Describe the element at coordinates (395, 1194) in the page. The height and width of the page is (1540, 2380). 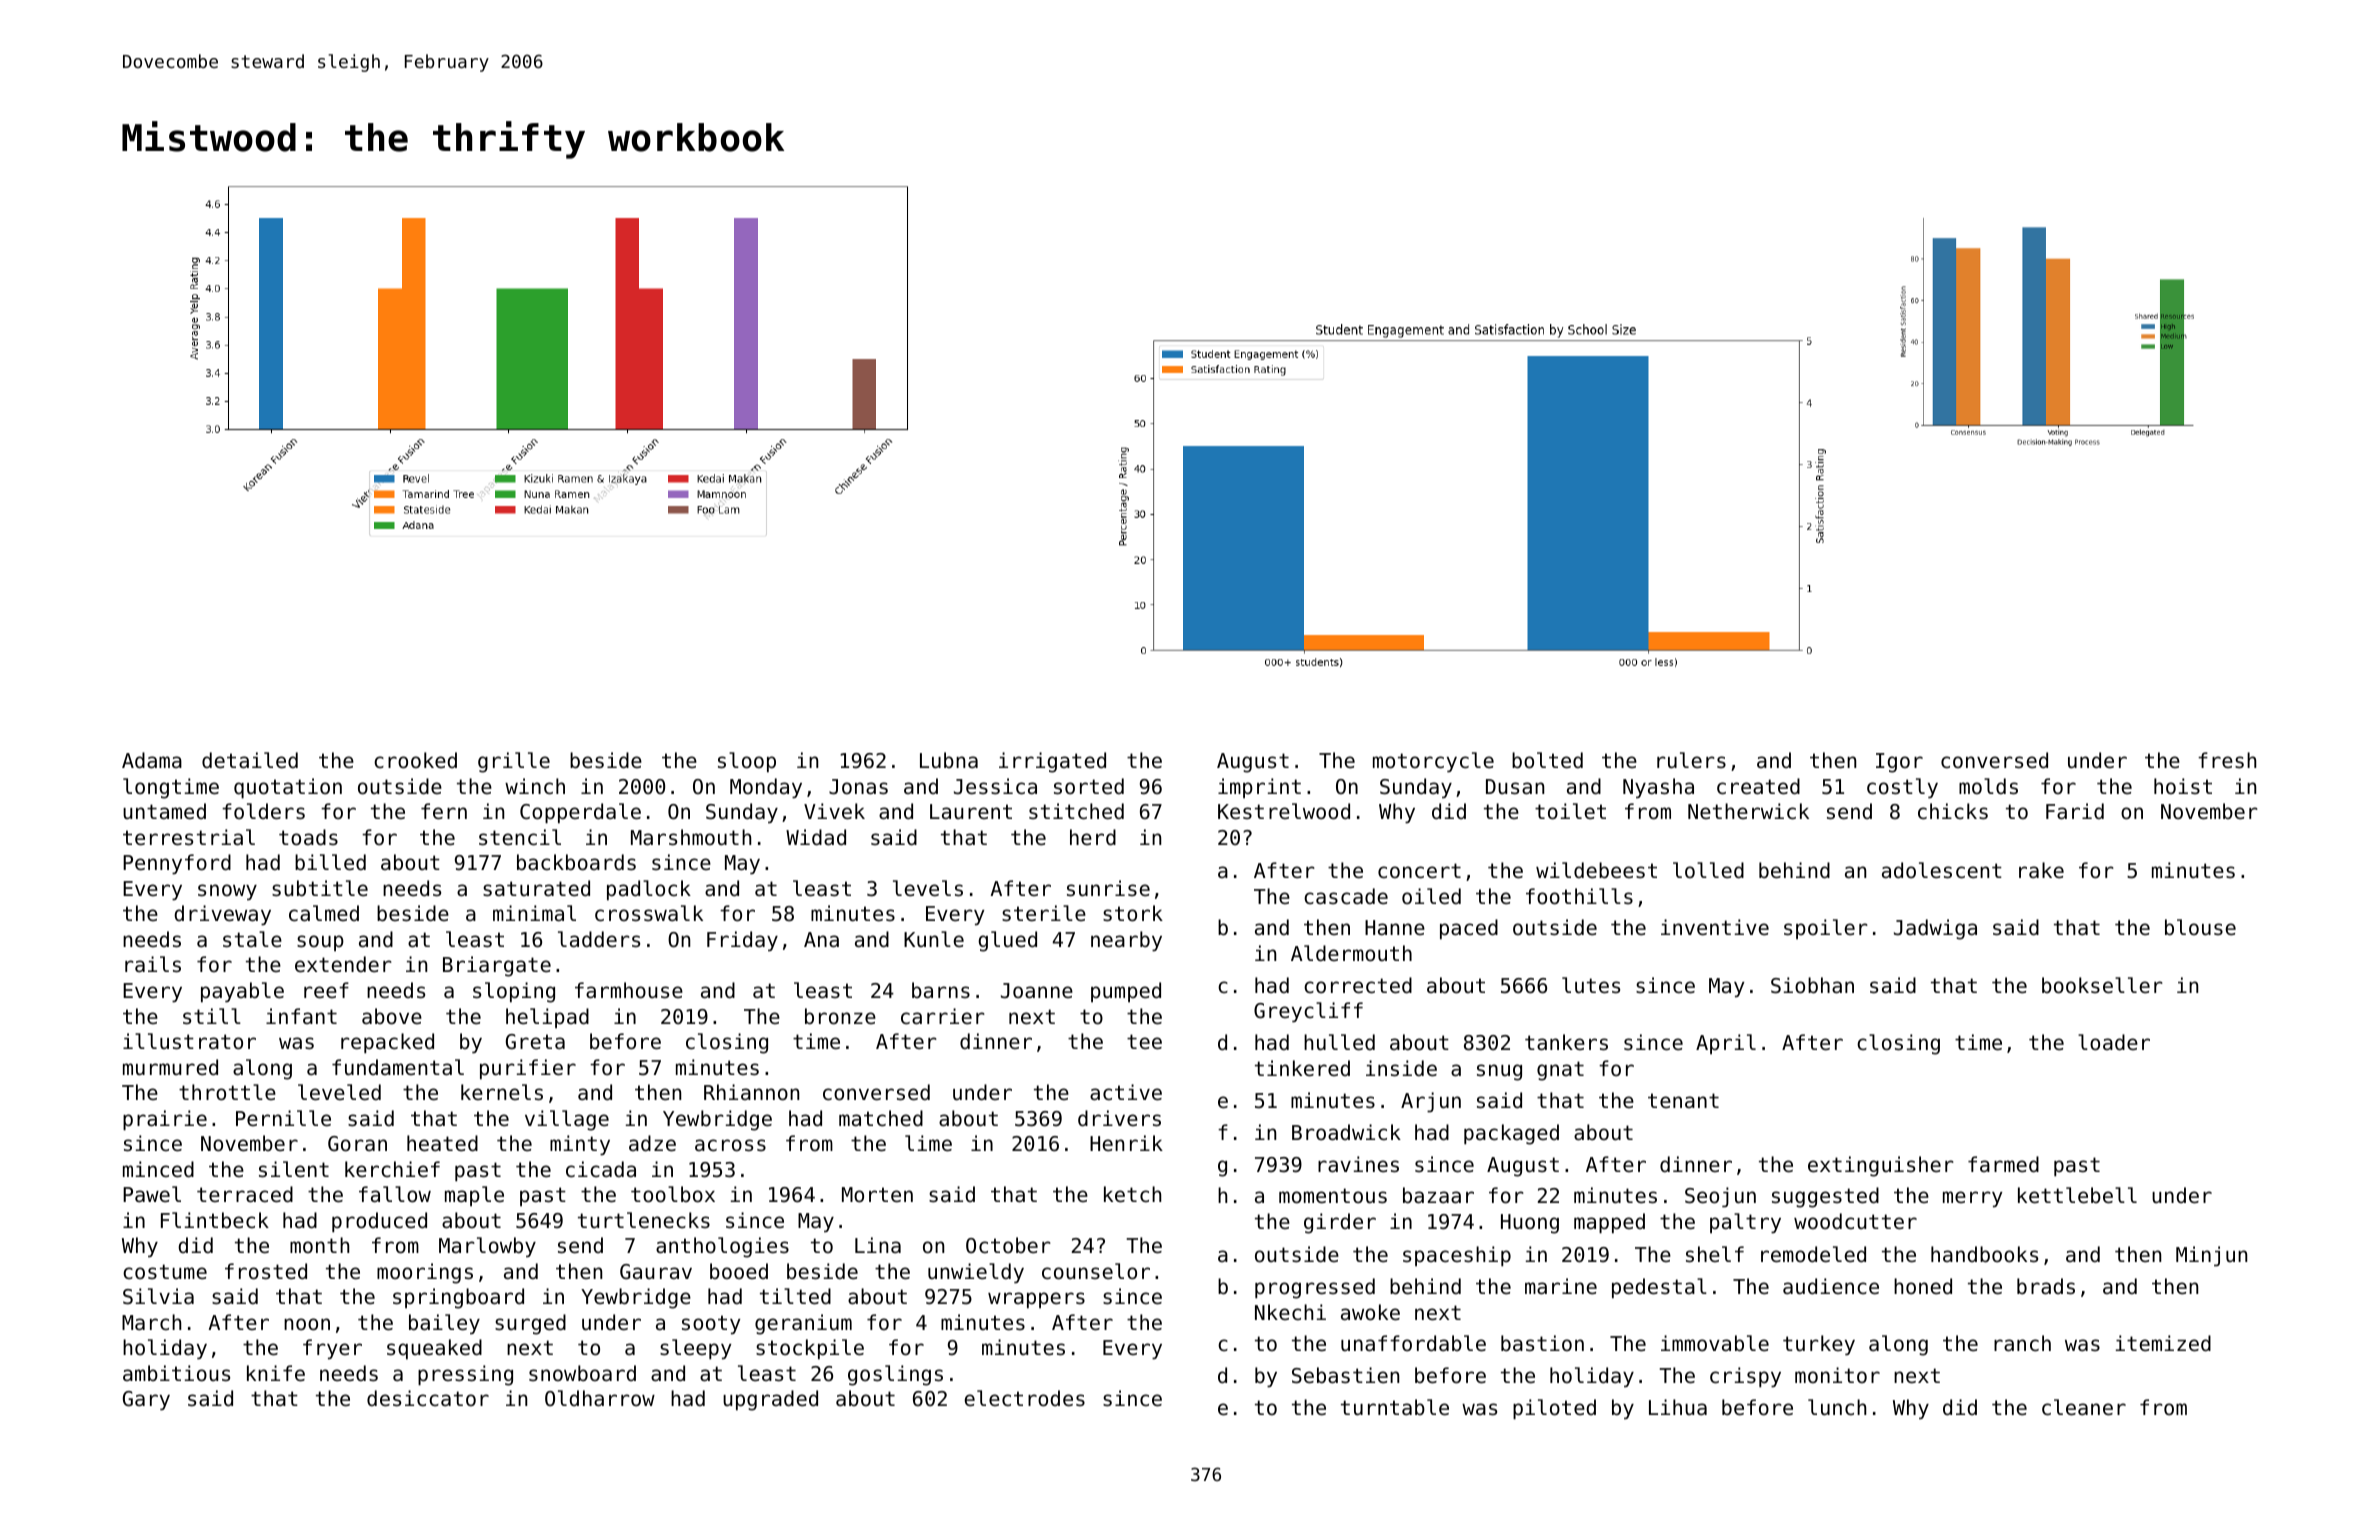
I see `fallow` at that location.
